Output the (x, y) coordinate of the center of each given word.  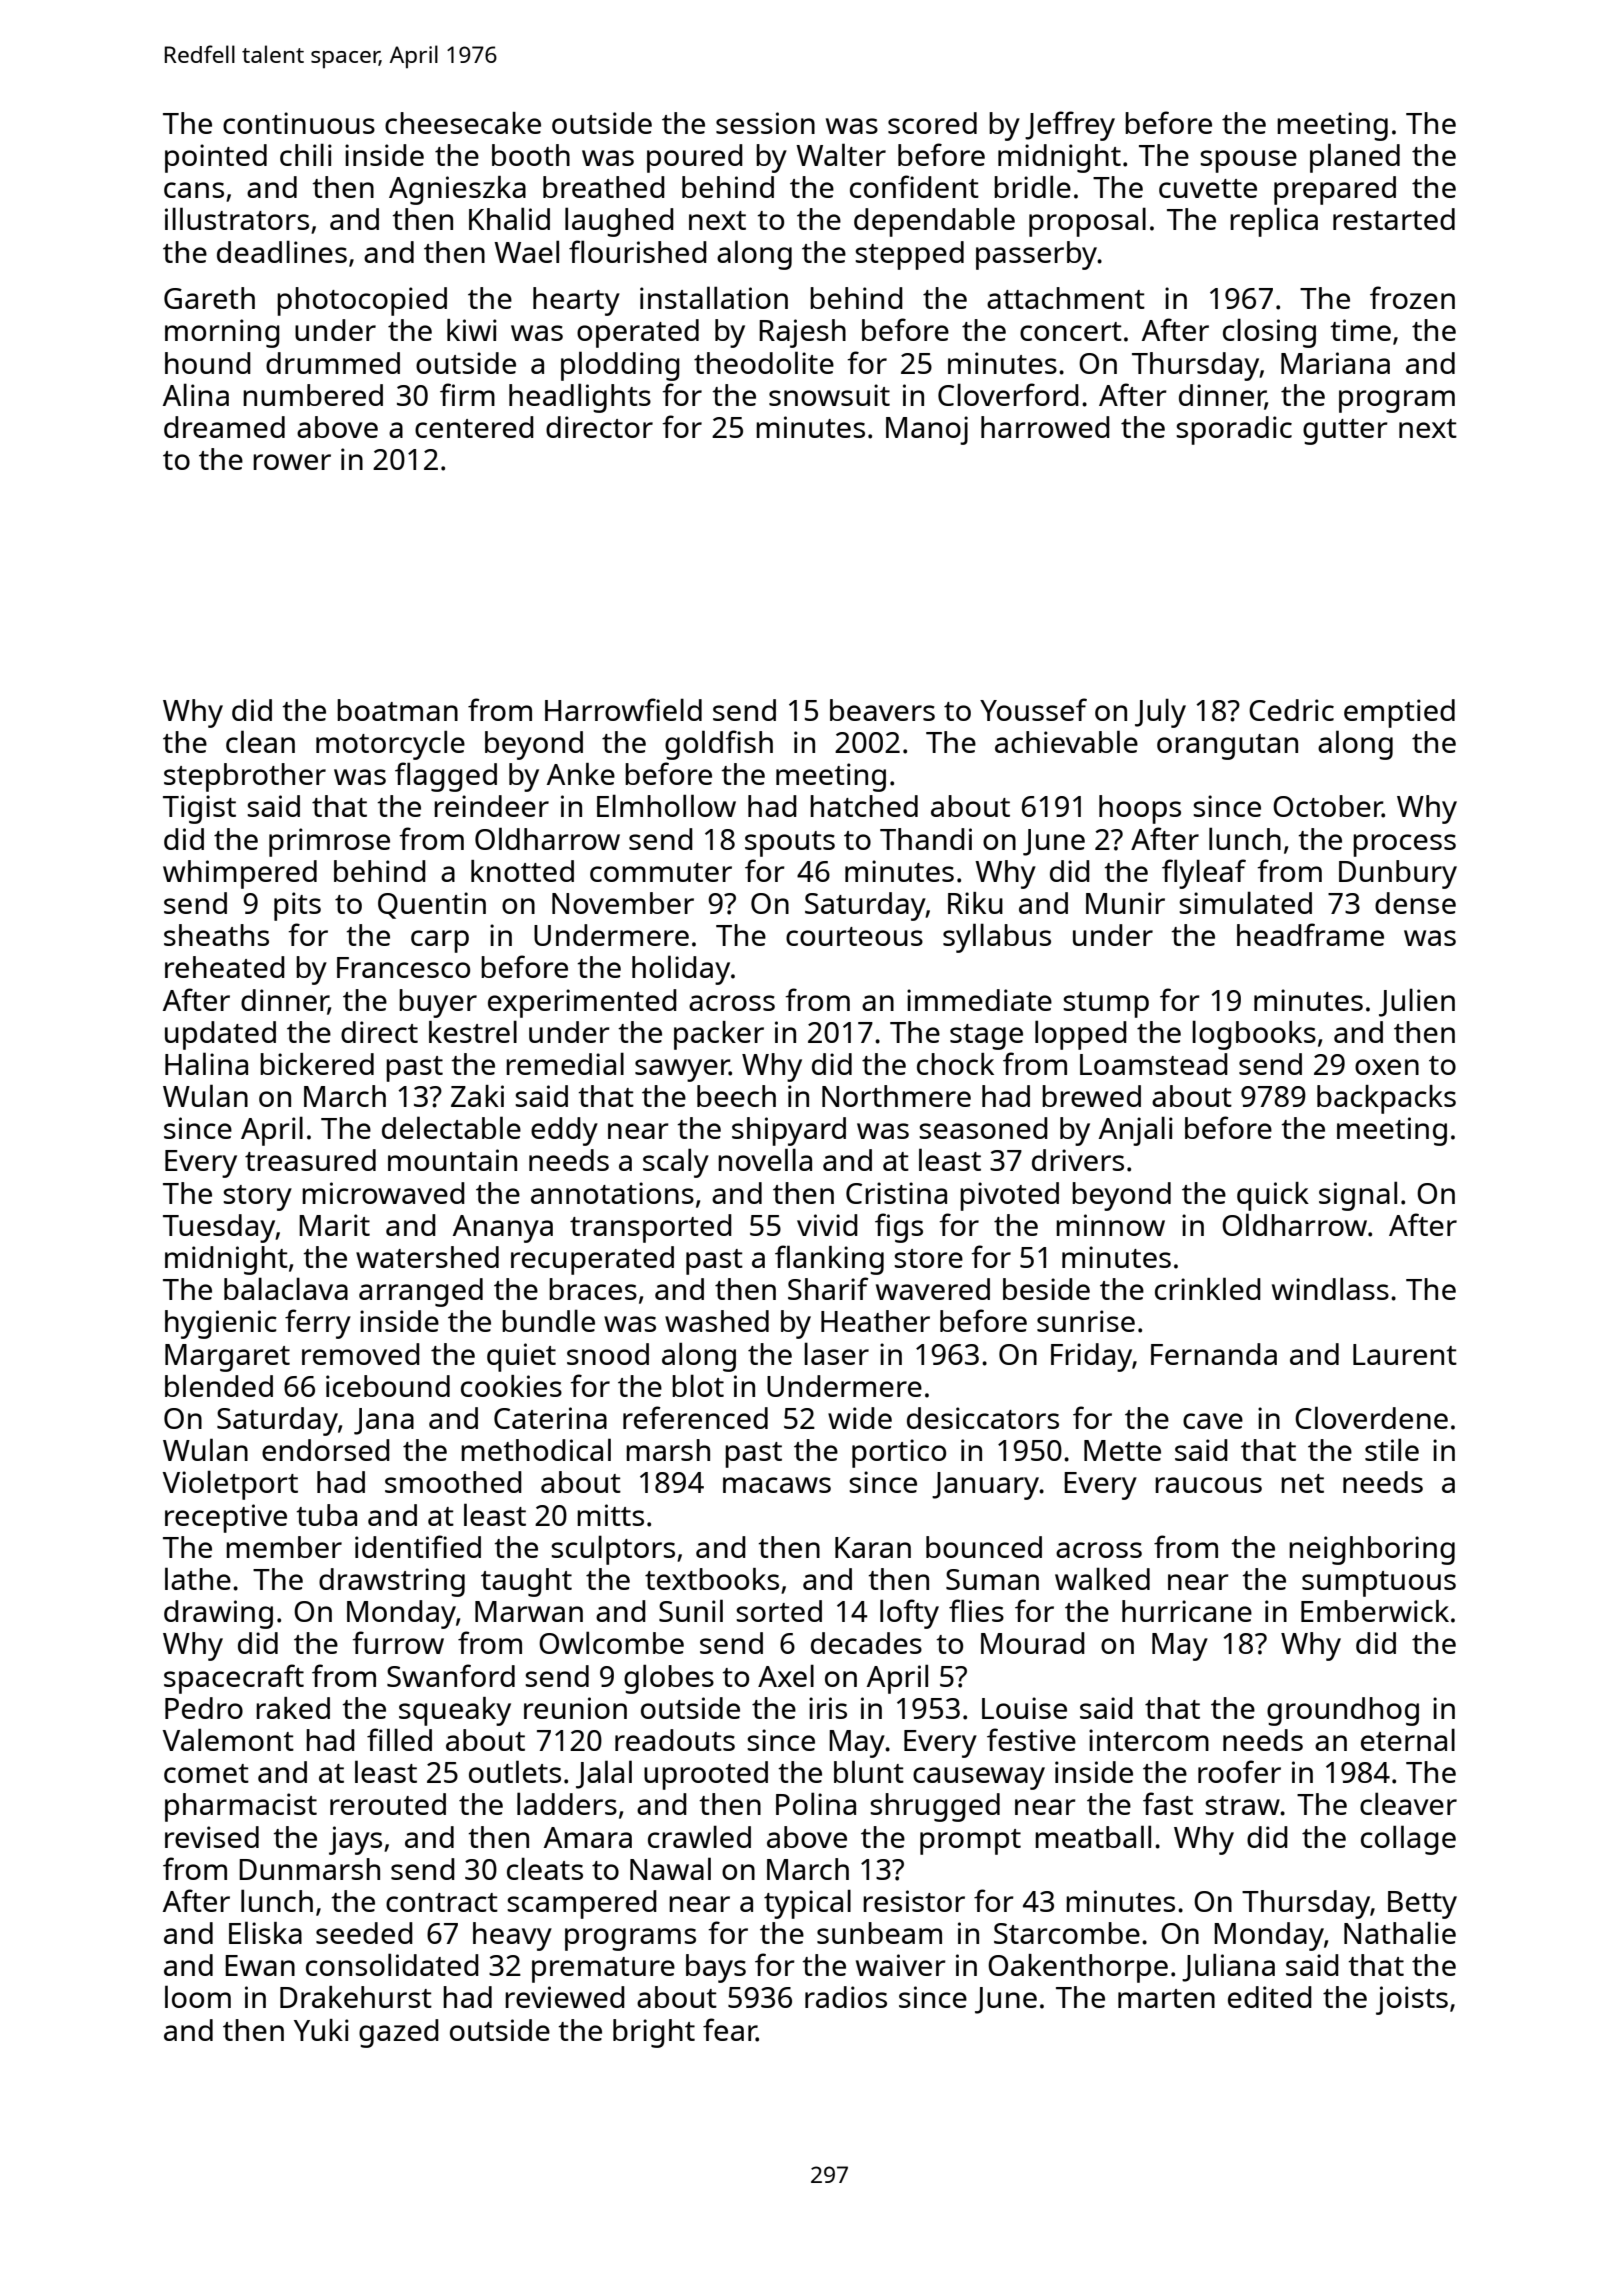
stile (1392, 1449)
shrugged (935, 1807)
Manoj (927, 430)
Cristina (896, 1193)
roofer (1239, 1771)
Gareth (209, 298)
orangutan (1227, 747)
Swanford (451, 1675)
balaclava (286, 1288)
